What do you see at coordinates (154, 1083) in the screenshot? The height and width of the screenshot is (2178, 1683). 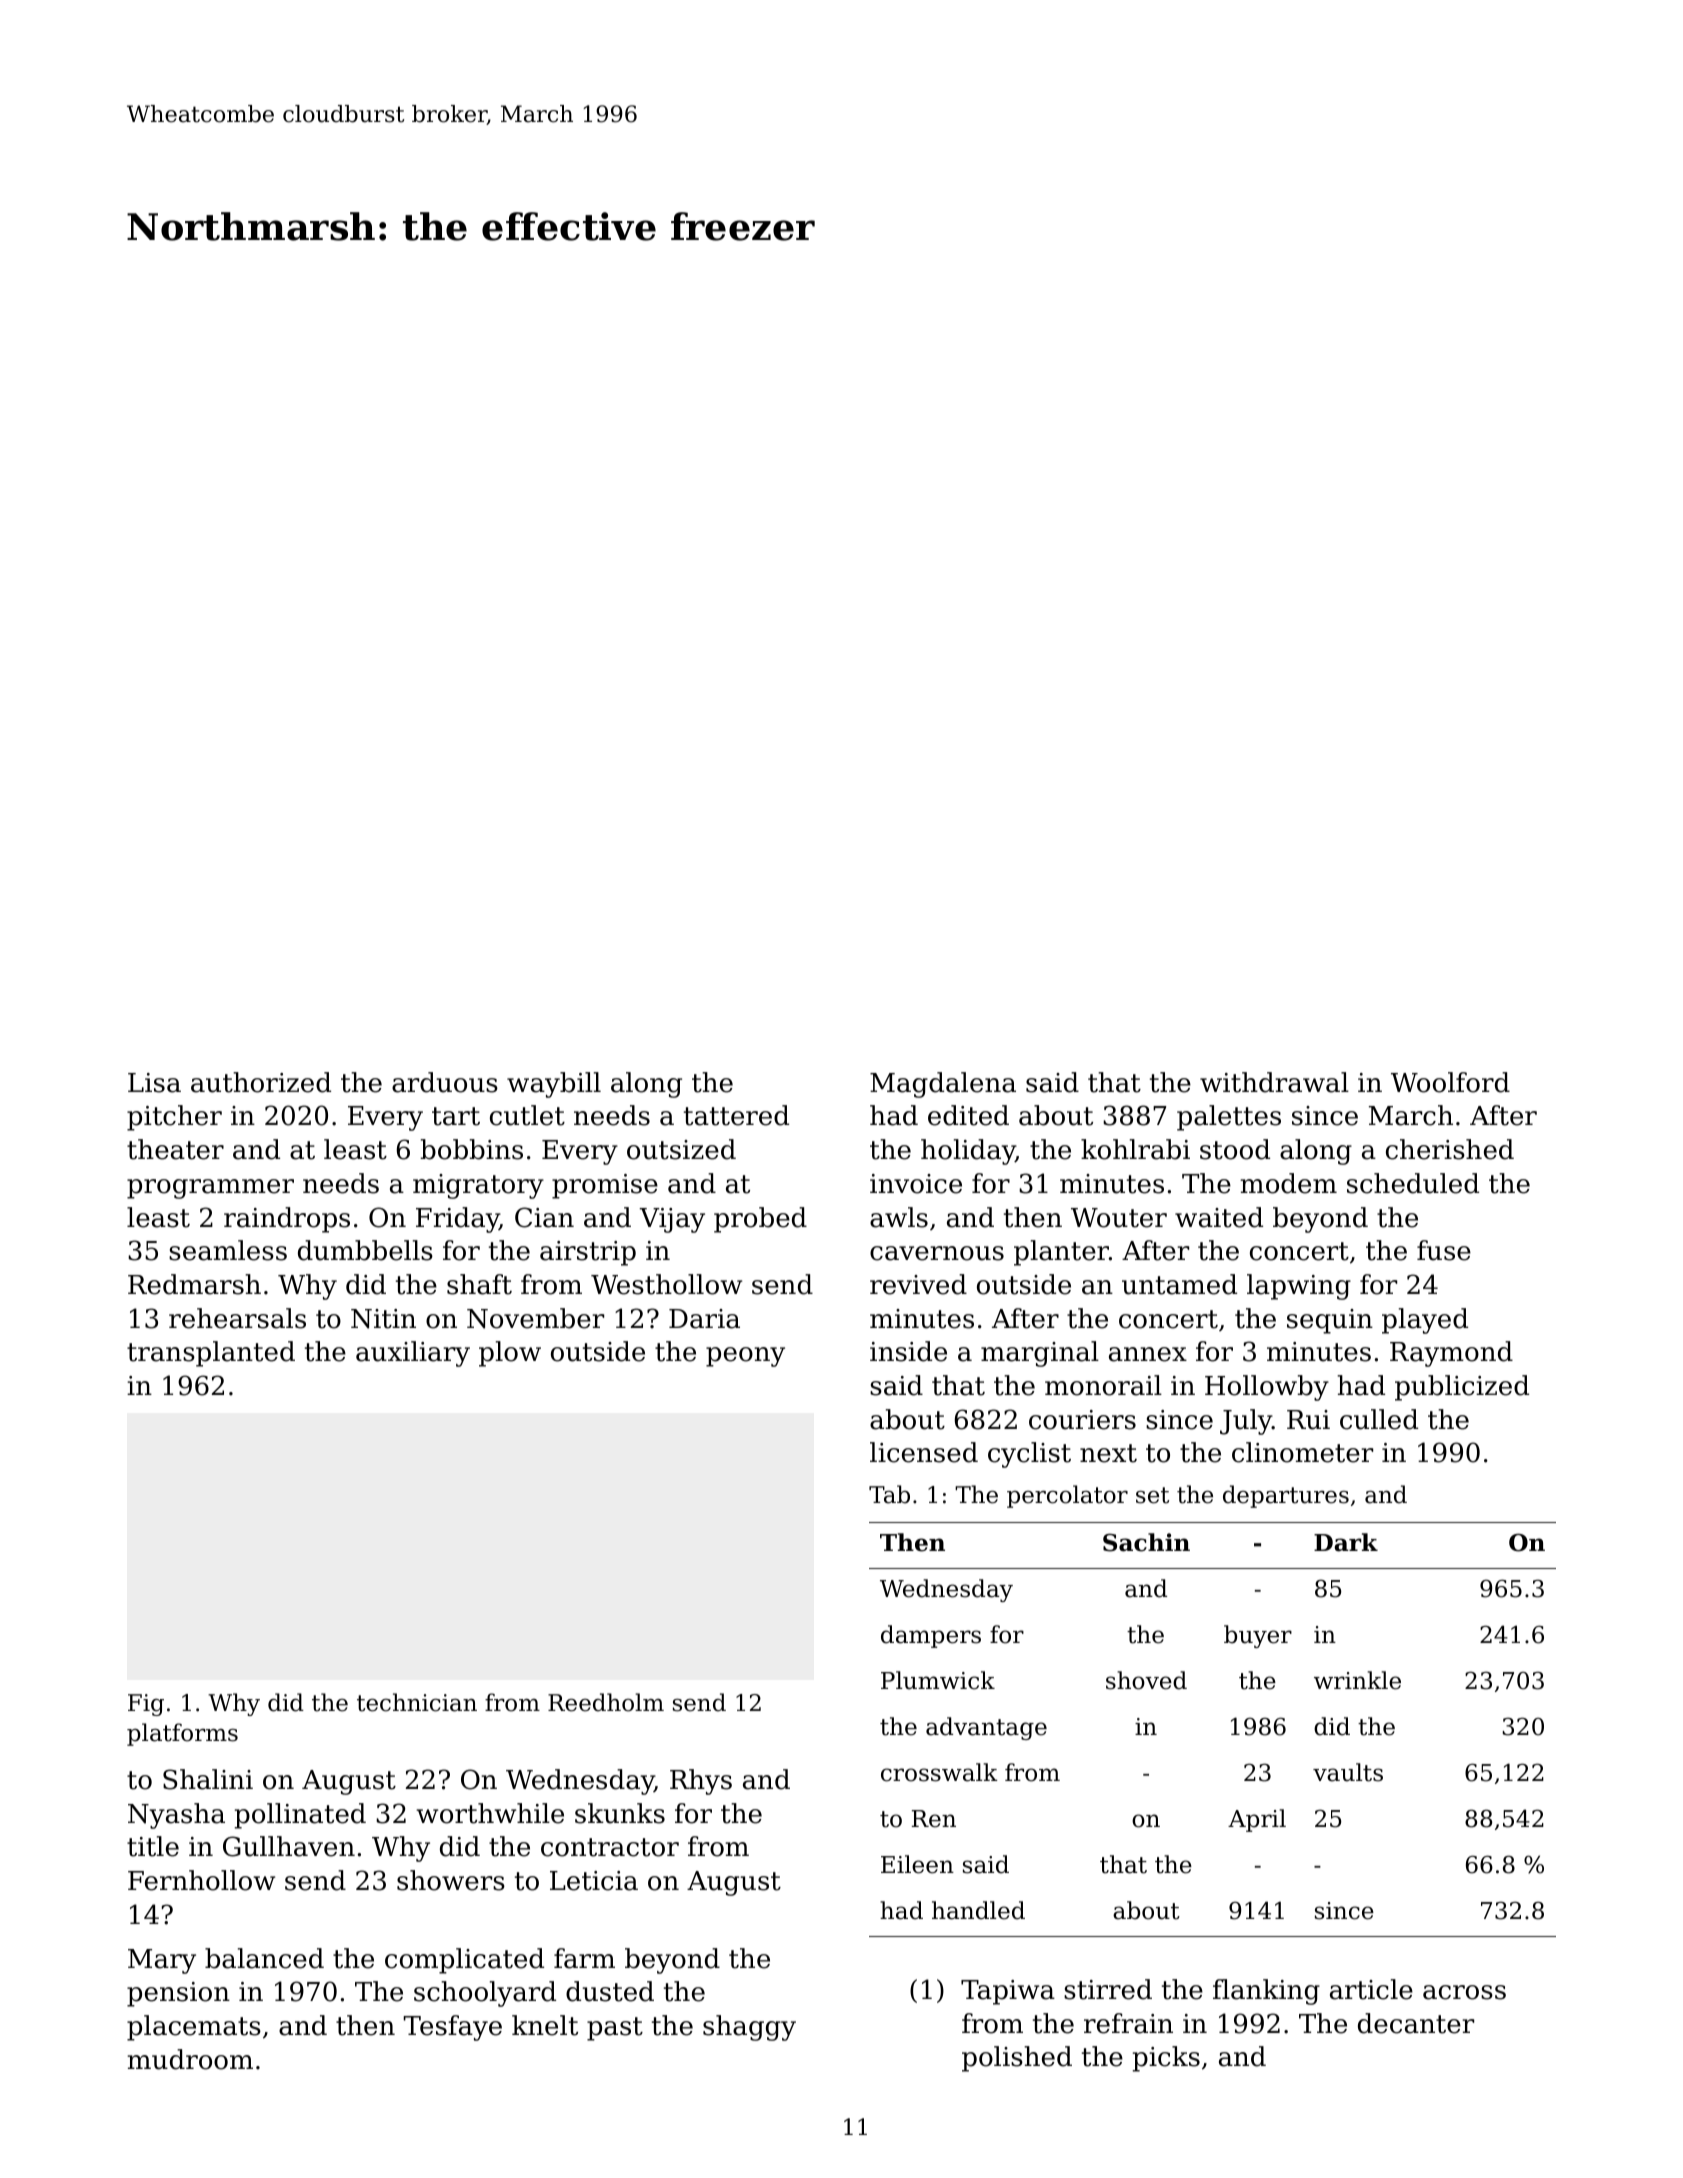 I see `Lisa` at bounding box center [154, 1083].
